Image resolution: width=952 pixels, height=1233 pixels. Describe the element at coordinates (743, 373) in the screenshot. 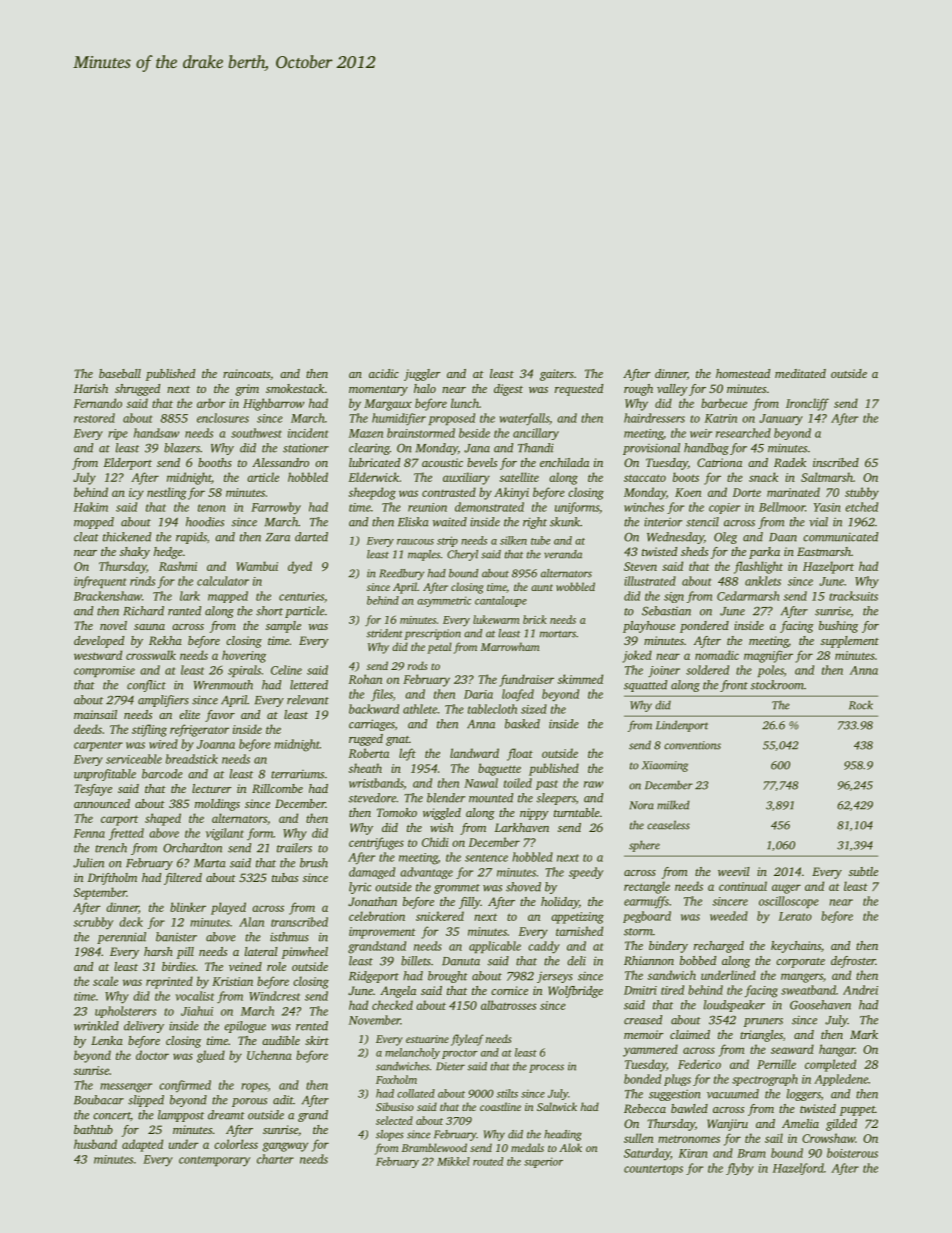

I see `homestead` at that location.
